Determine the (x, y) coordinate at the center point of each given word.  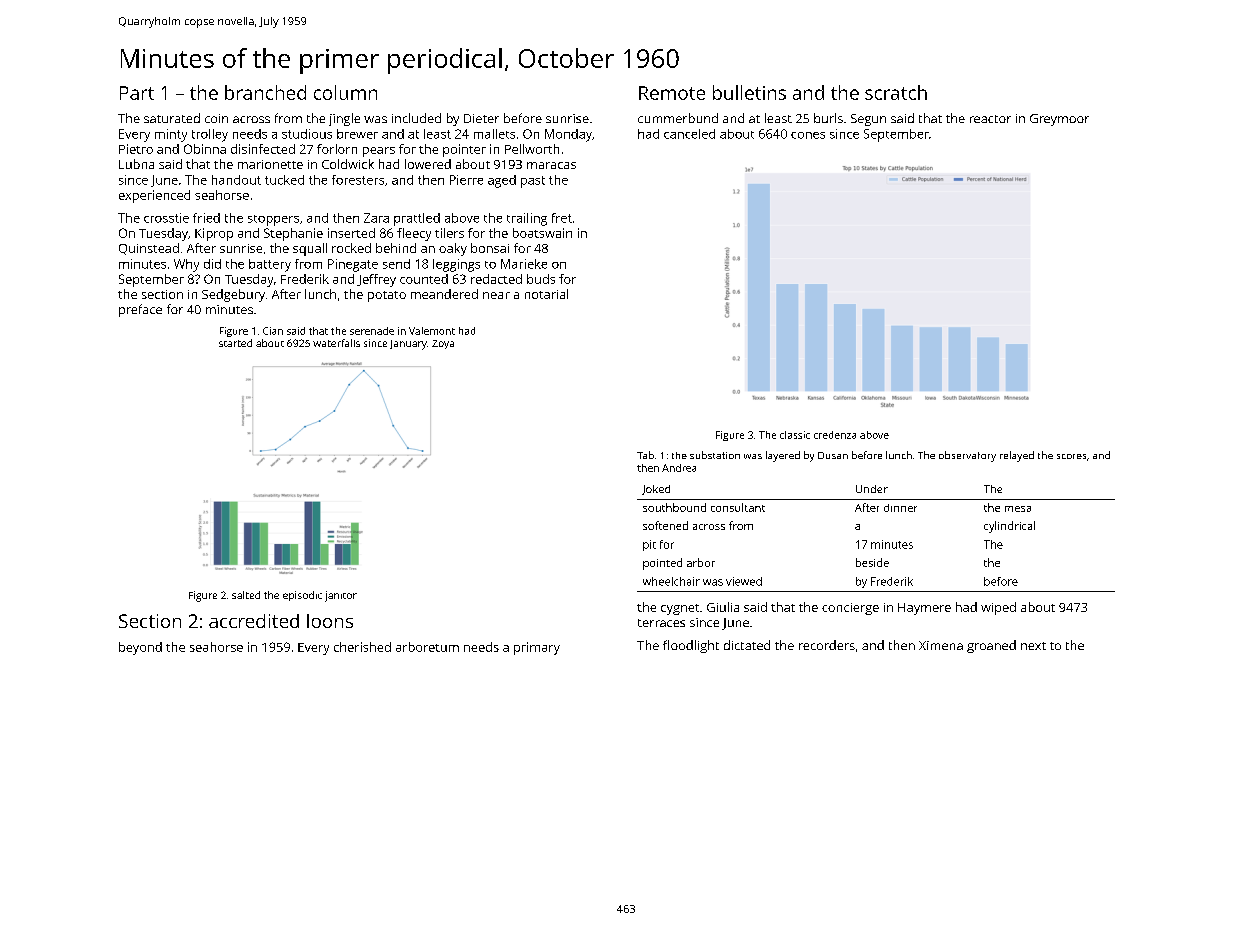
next (1033, 646)
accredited (254, 621)
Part (137, 93)
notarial (546, 294)
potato (387, 296)
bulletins (749, 92)
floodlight (691, 646)
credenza (835, 435)
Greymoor (1059, 120)
